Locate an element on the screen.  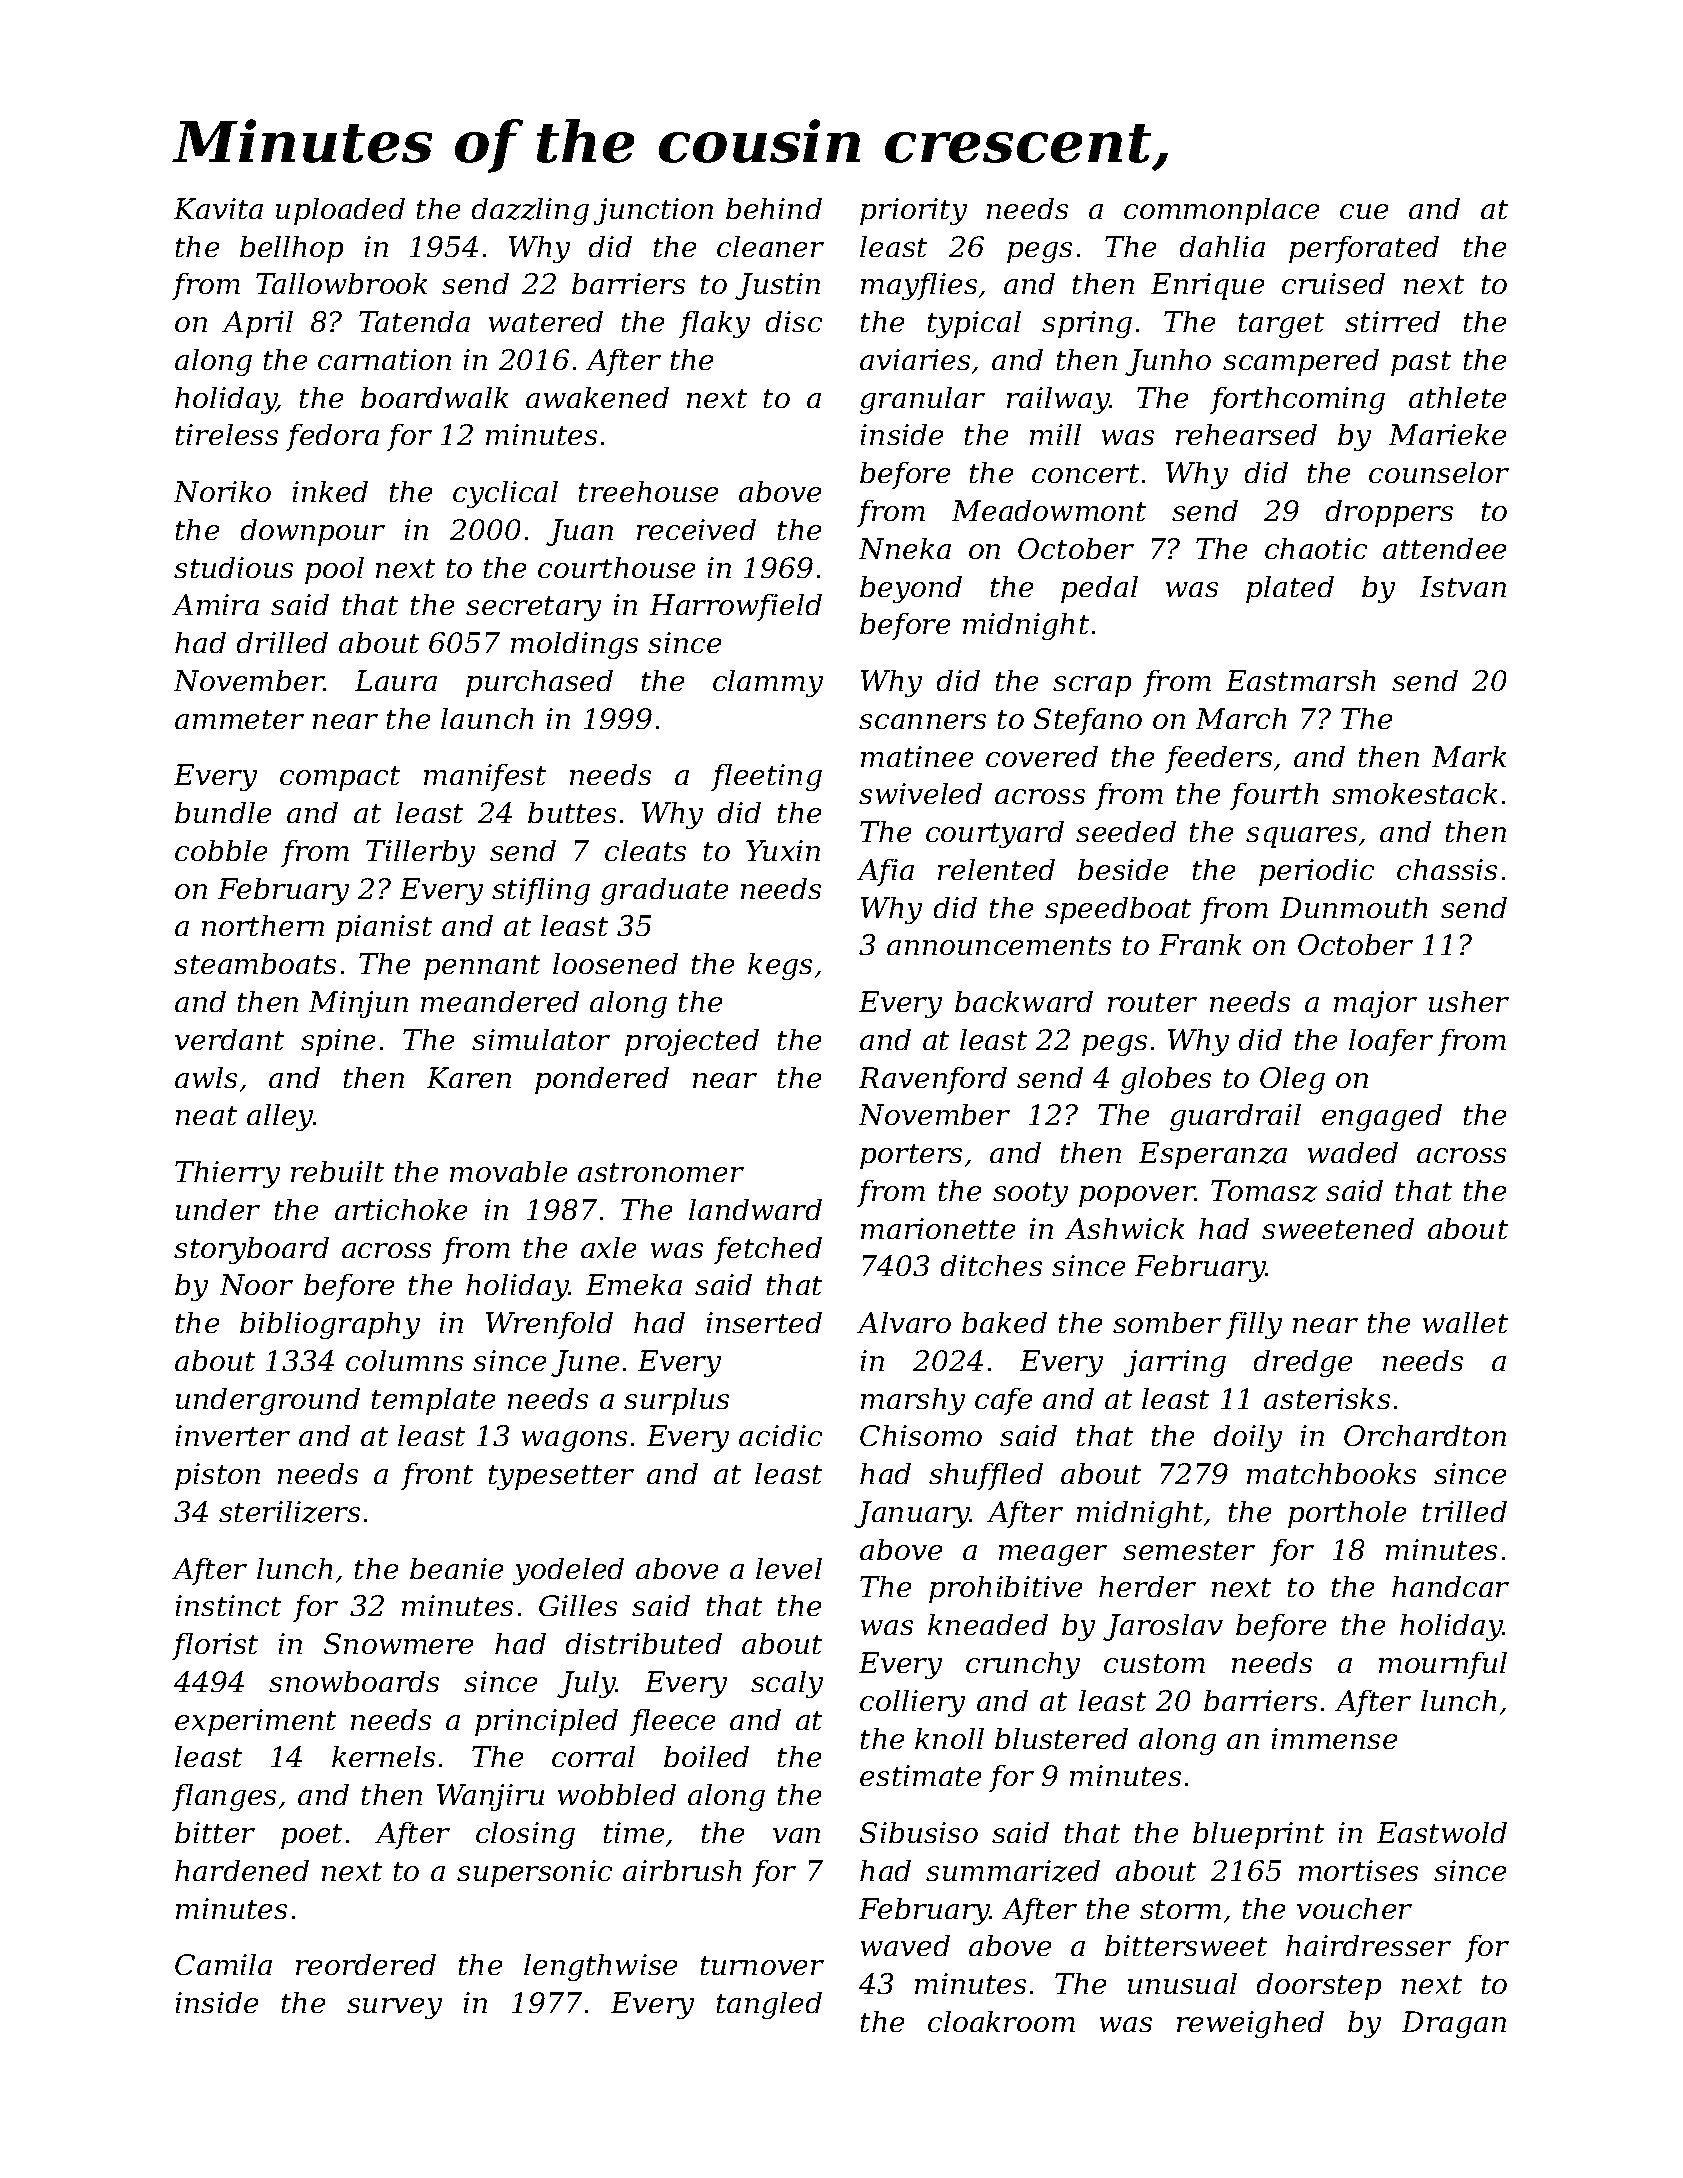
Thierry is located at coordinates (227, 1174).
